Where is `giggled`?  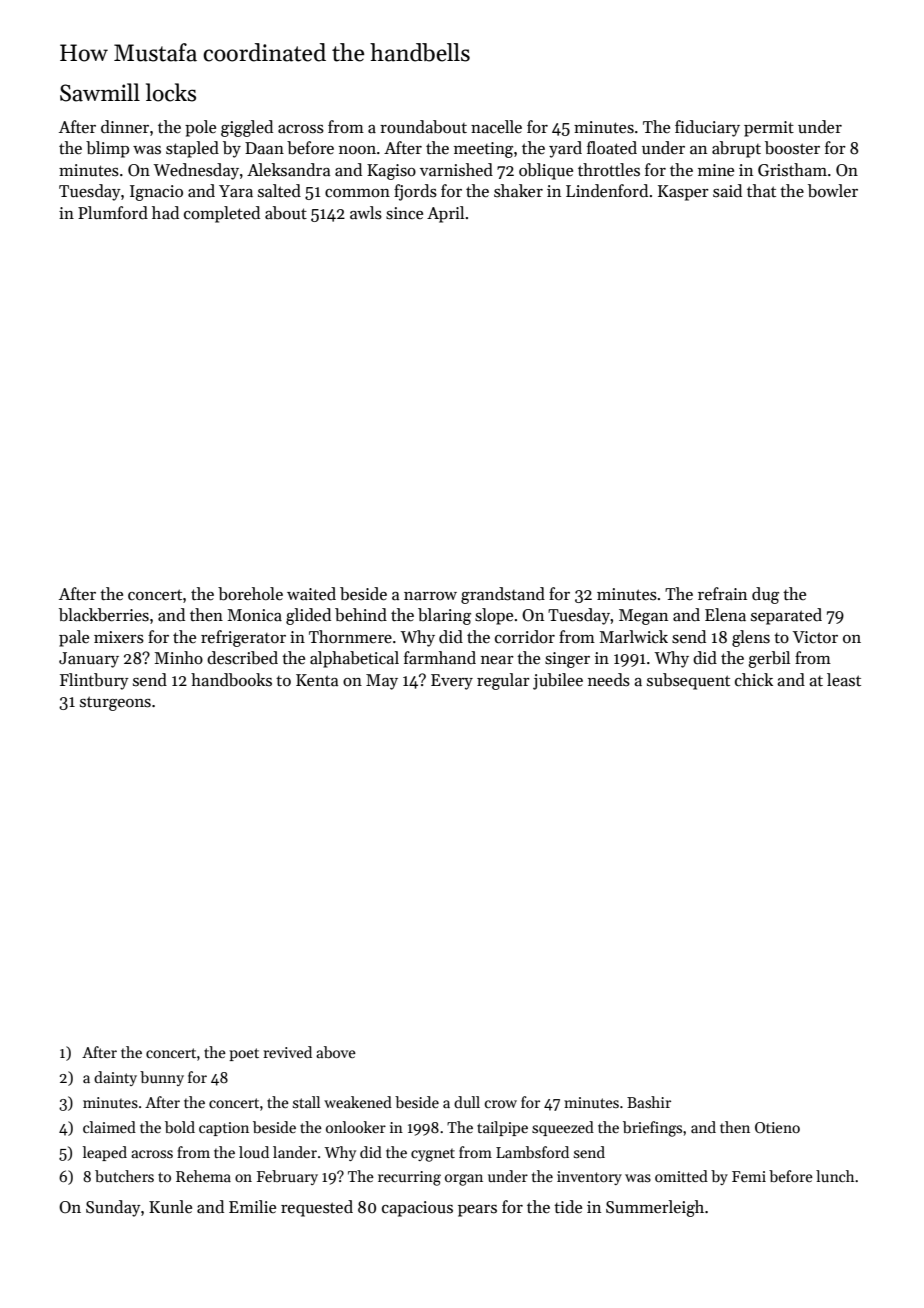 giggled is located at coordinates (247, 128).
